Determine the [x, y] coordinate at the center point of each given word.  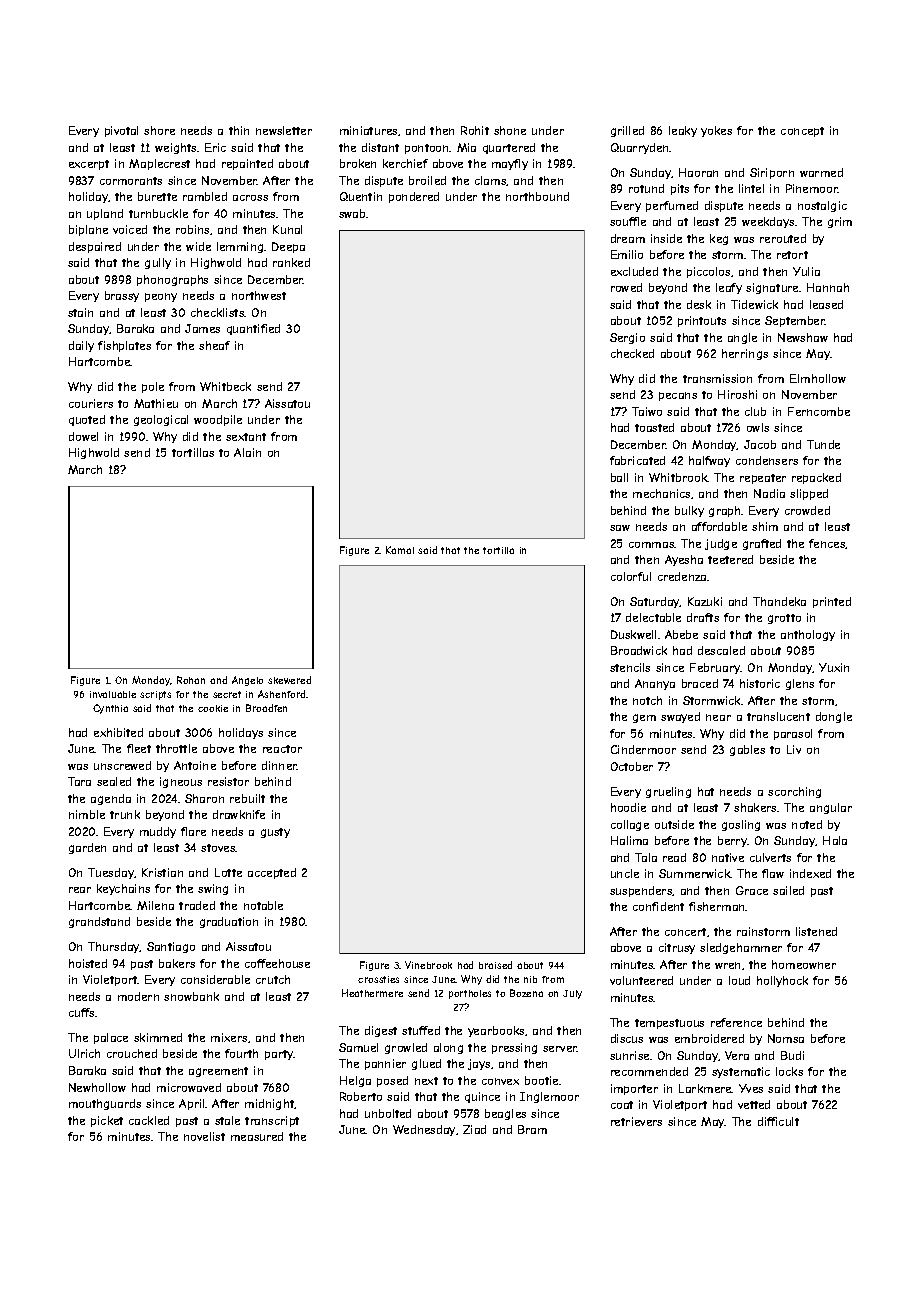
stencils [630, 667]
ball [619, 477]
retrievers [636, 1121]
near [718, 717]
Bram [532, 1129]
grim [840, 222]
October [632, 766]
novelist [204, 1136]
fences [827, 544]
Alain [247, 452]
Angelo [247, 681]
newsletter [284, 130]
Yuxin [834, 667]
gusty [275, 833]
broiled [427, 180]
